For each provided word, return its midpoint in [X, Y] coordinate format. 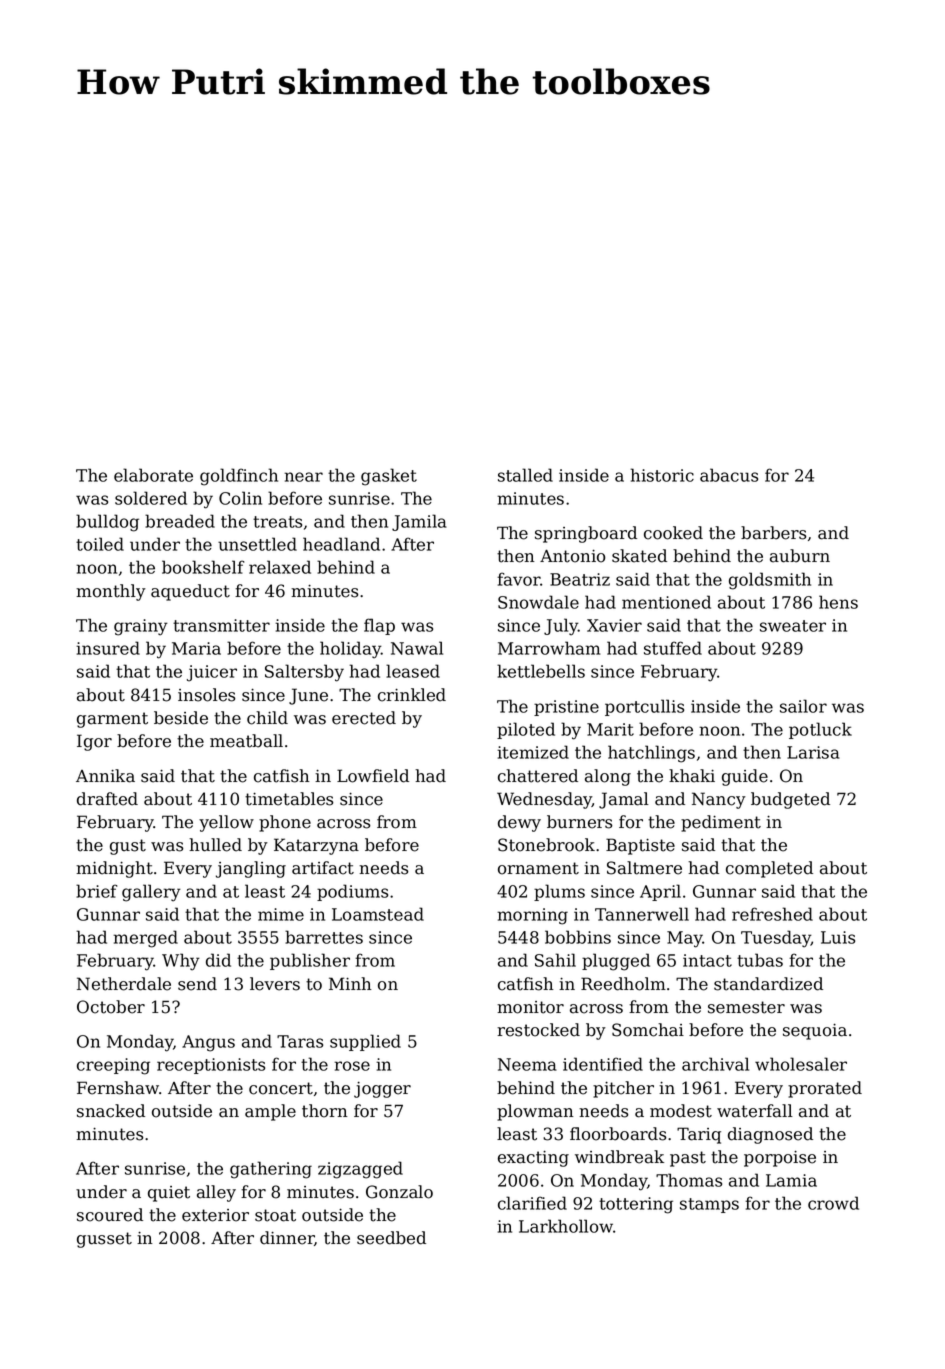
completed [769, 869]
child [267, 718]
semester [746, 1007]
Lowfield [373, 776]
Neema [527, 1064]
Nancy [719, 800]
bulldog [107, 523]
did [218, 960]
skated [639, 556]
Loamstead [378, 914]
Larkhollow [566, 1226]
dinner [287, 1238]
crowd [833, 1203]
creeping [113, 1066]
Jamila [419, 522]
